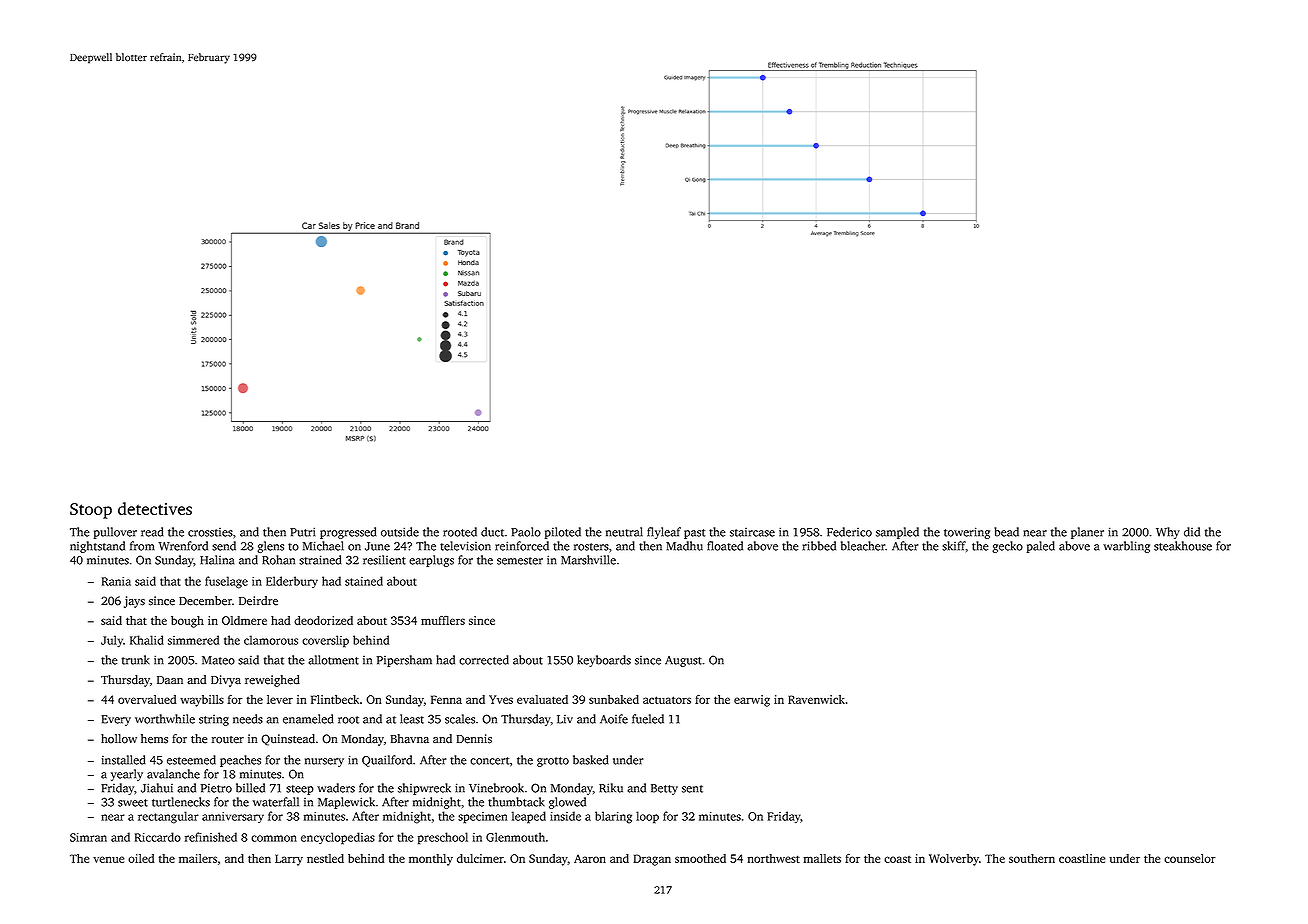  I want to click on crossties, so click(210, 532).
